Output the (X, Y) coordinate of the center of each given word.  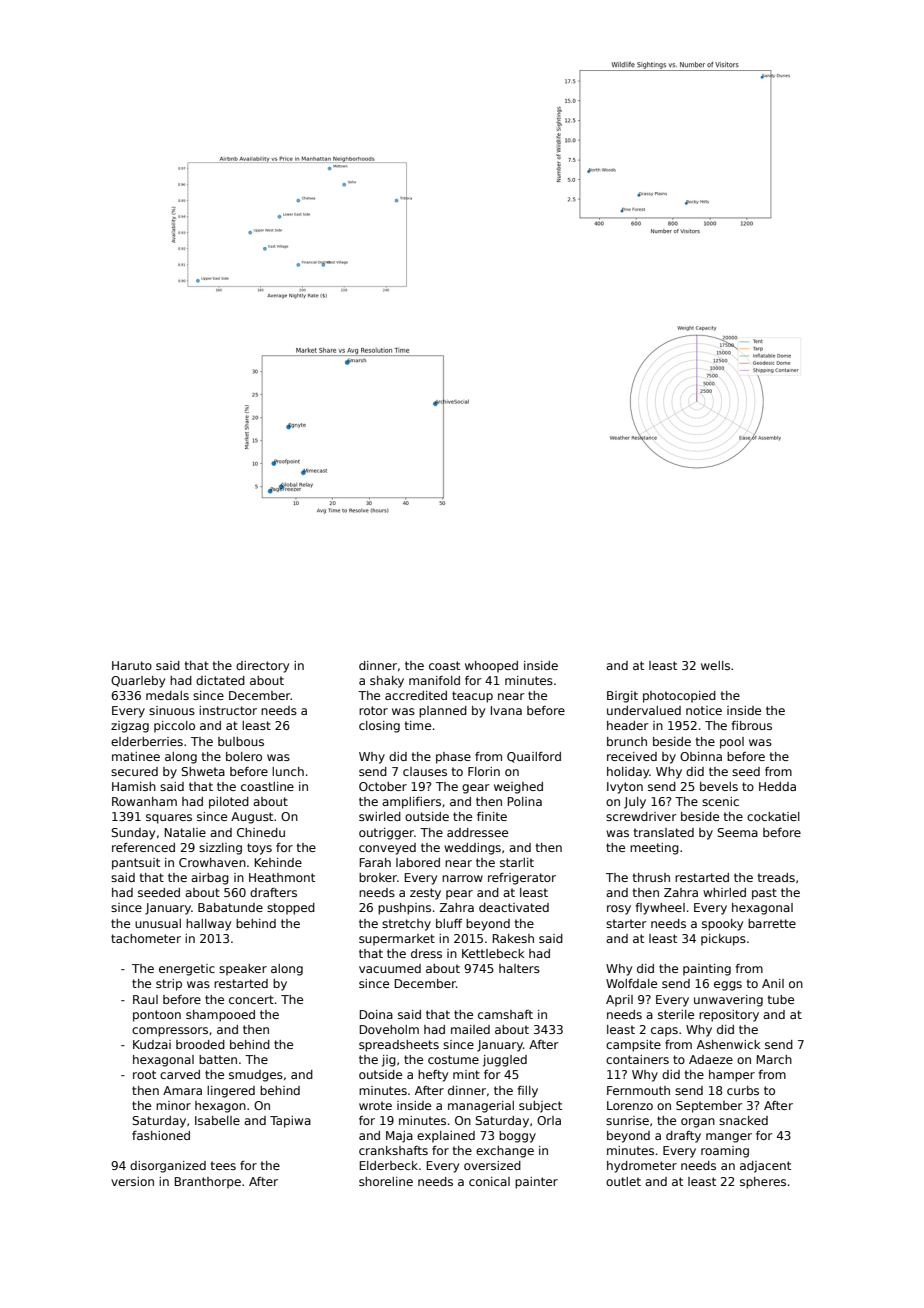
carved (180, 1074)
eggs (728, 986)
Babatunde (230, 907)
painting (707, 970)
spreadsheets (399, 1046)
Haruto (132, 665)
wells (715, 665)
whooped (491, 667)
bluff (449, 923)
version (132, 1181)
